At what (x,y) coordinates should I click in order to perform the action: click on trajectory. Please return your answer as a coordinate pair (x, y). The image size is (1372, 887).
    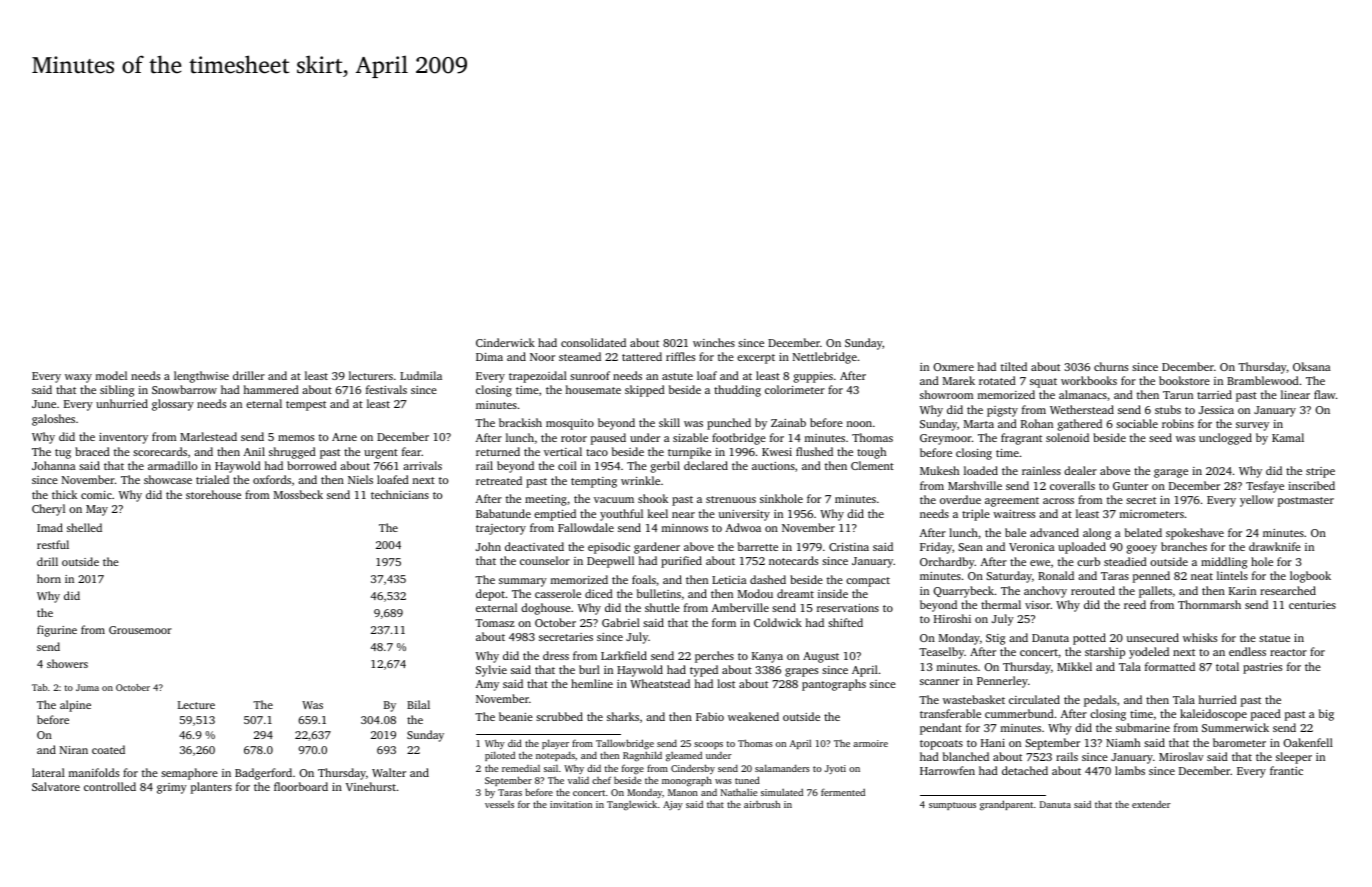
    Looking at the image, I should click on (501, 529).
